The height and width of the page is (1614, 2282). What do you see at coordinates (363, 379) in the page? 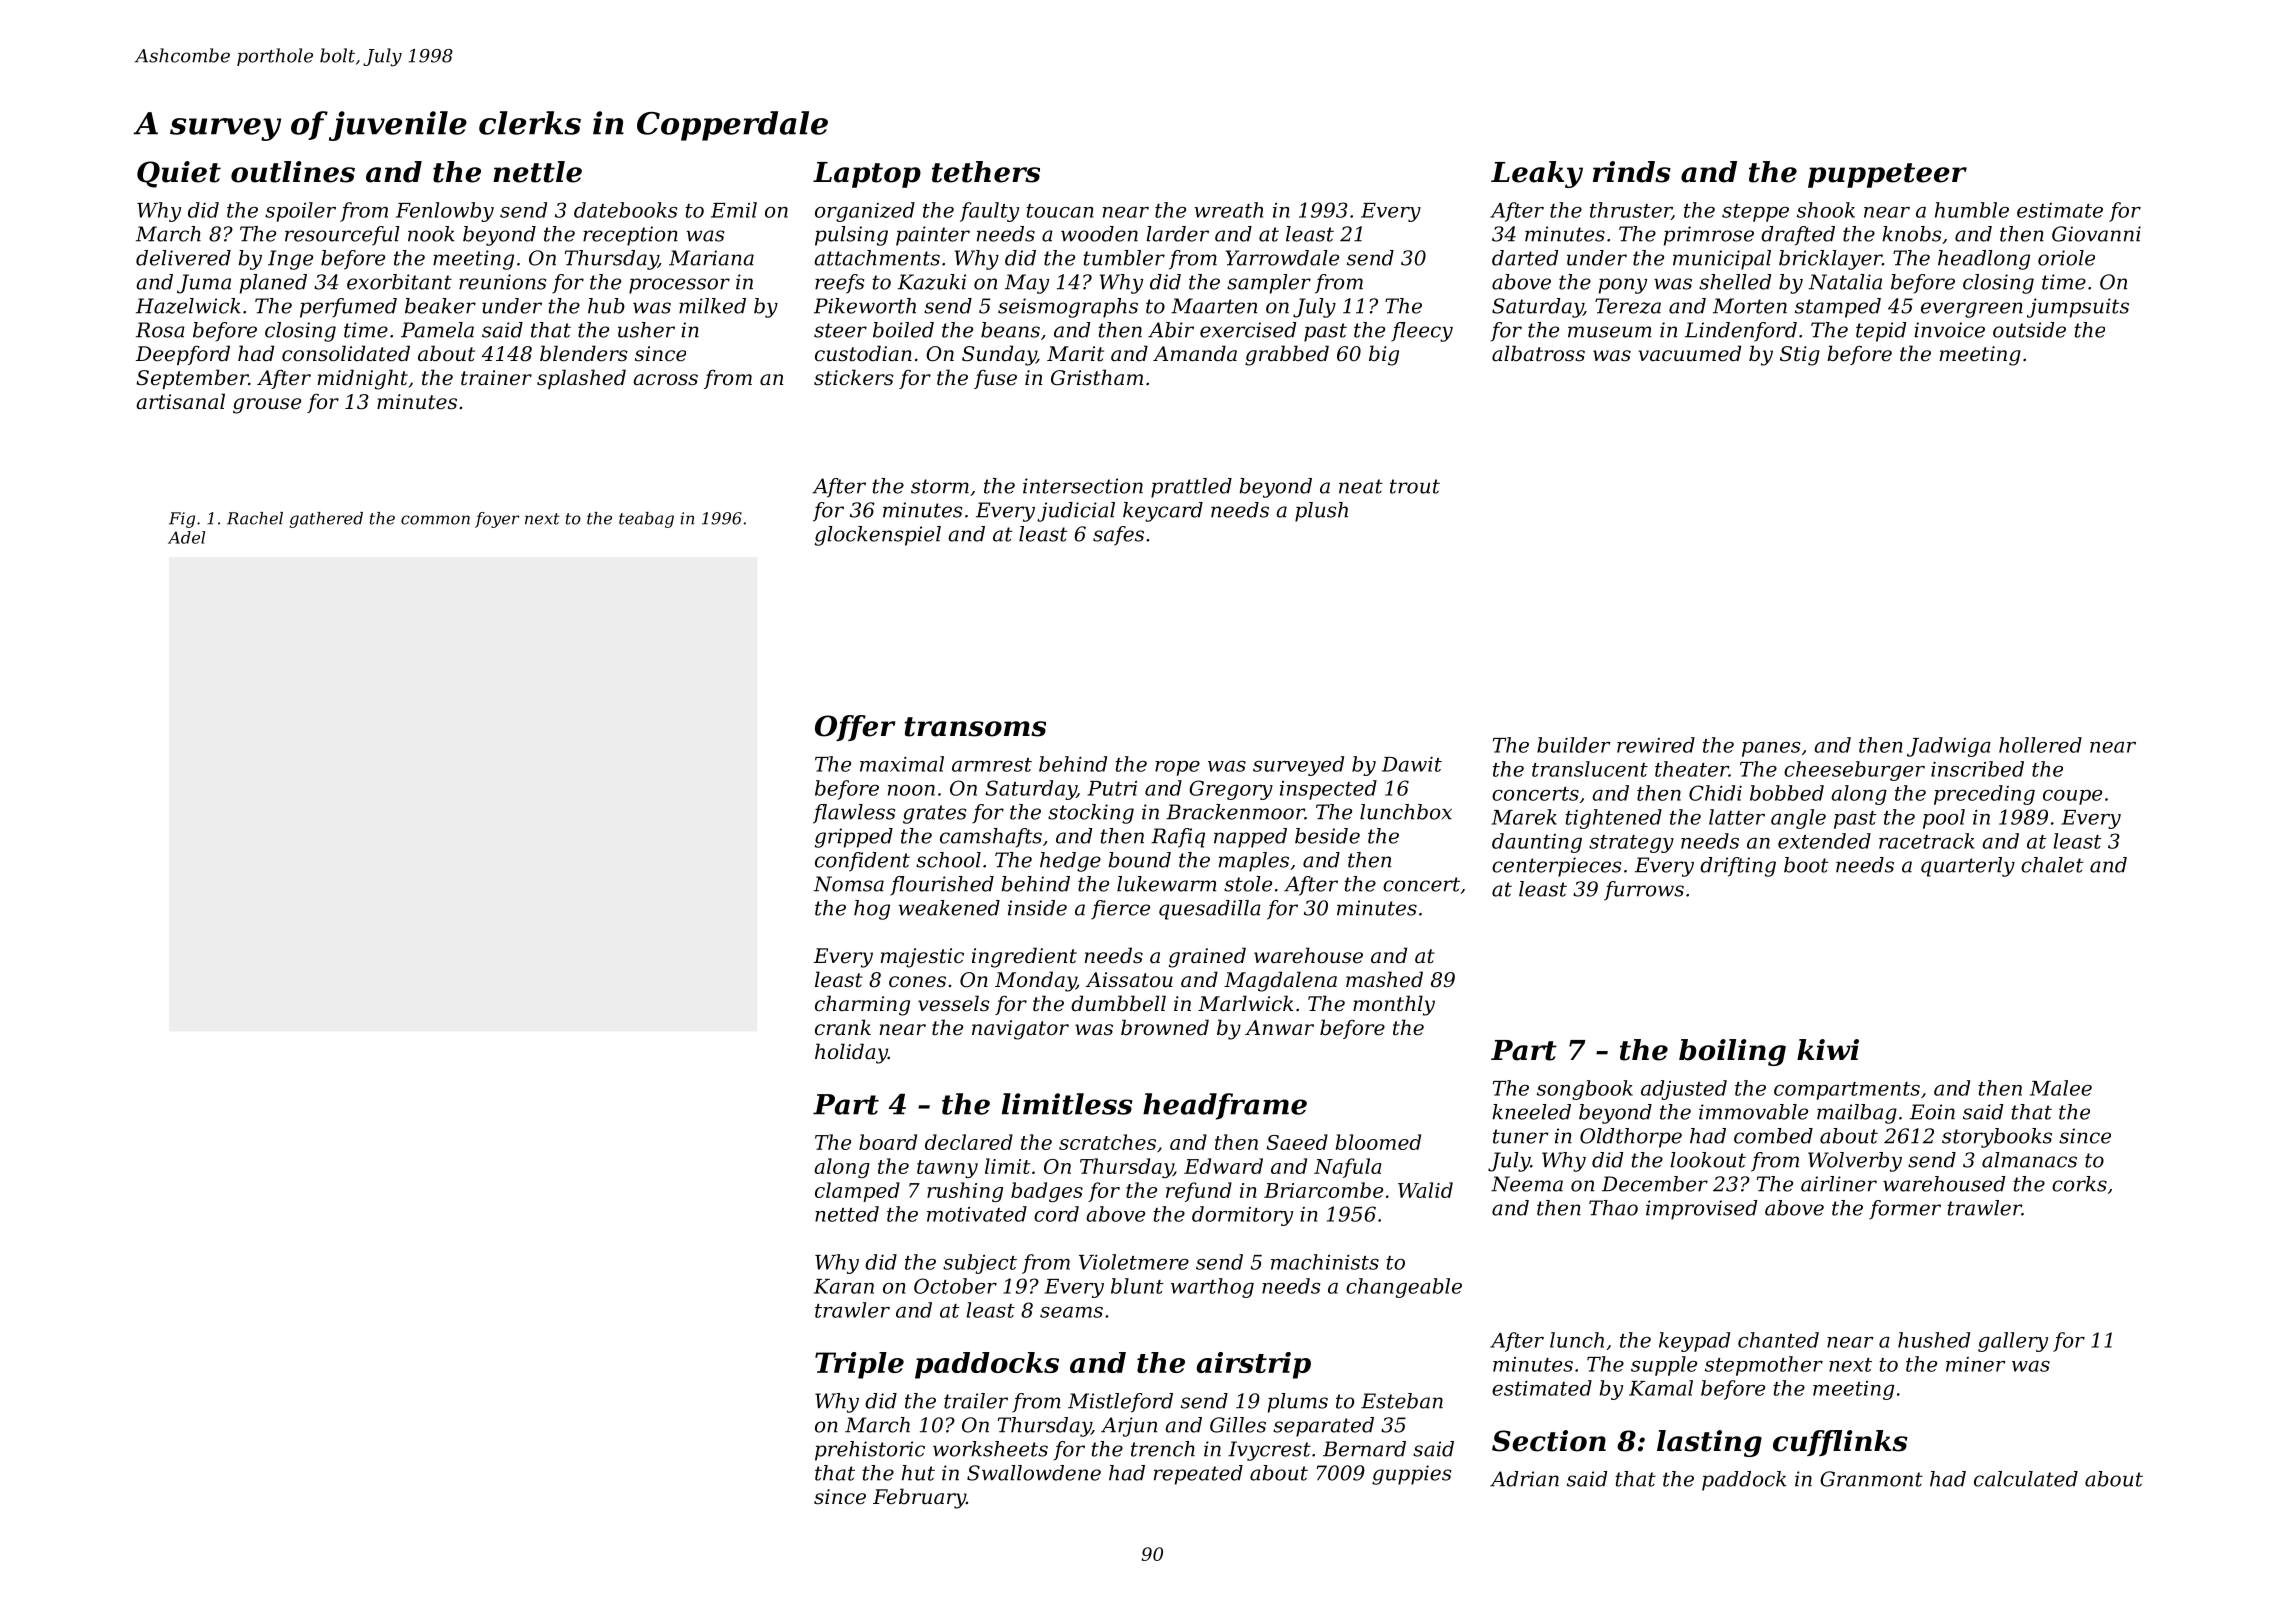
I see `midnight` at bounding box center [363, 379].
